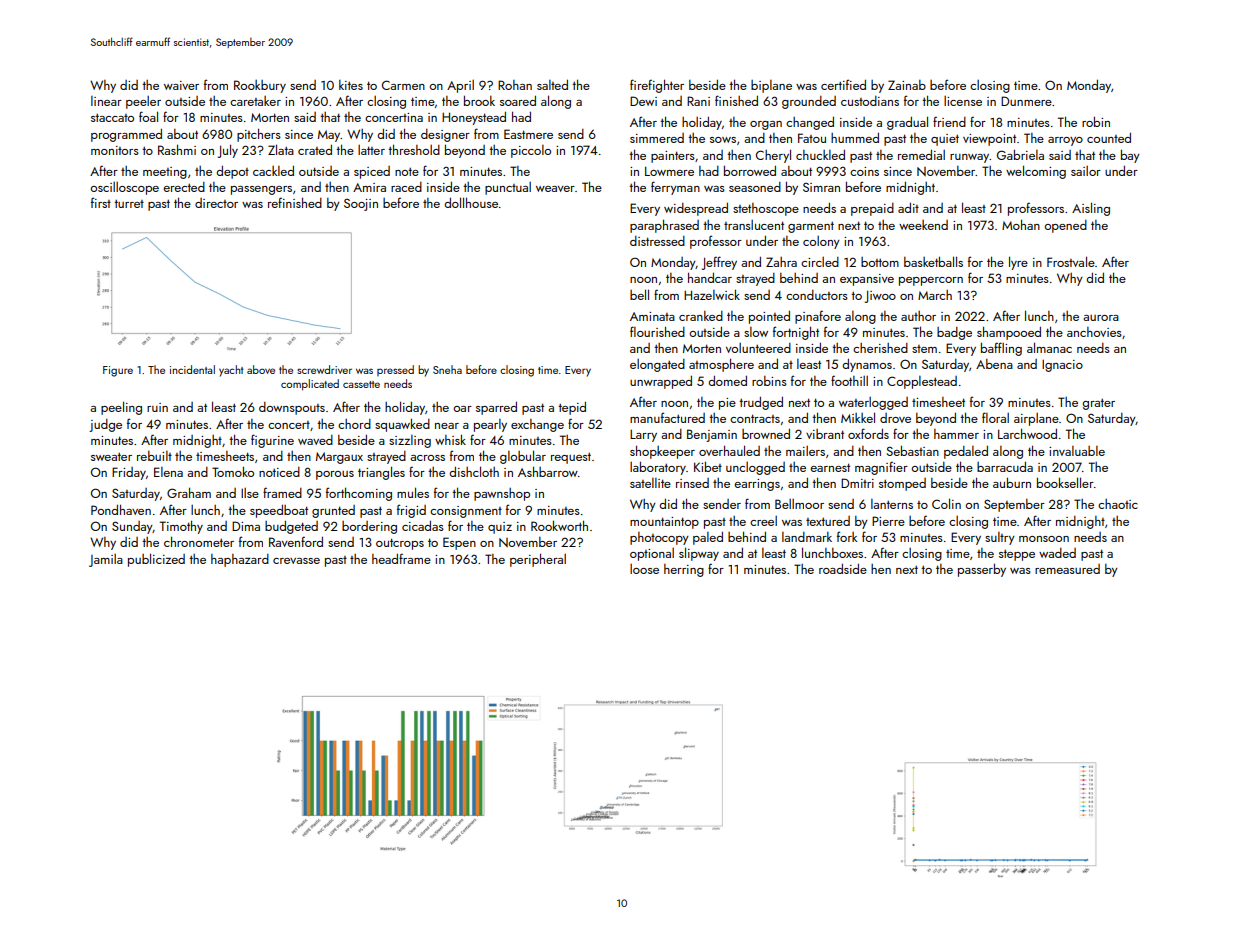 The height and width of the screenshot is (952, 1233). I want to click on bay, so click(1130, 156).
